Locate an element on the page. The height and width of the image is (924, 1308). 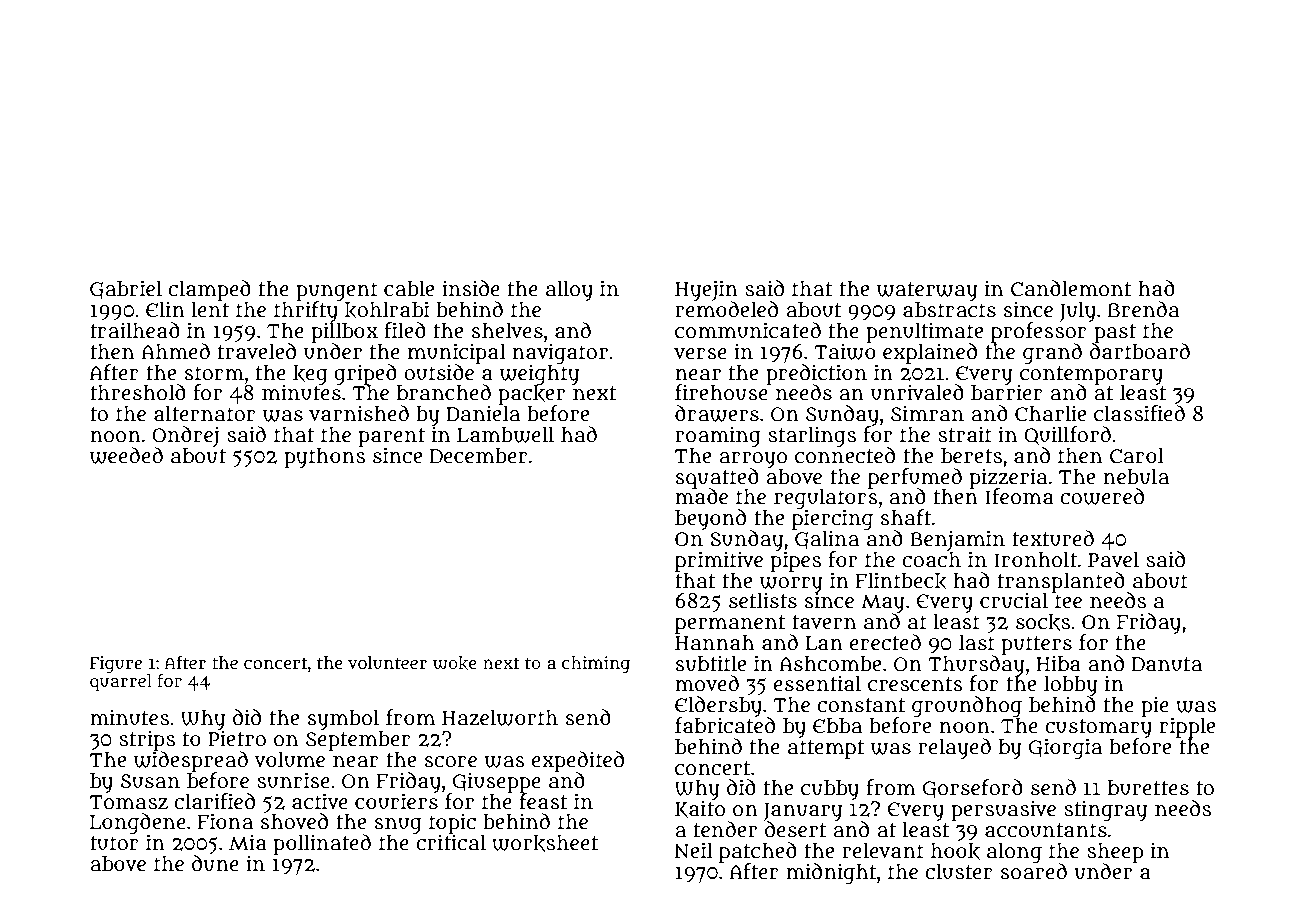
berets is located at coordinates (971, 456).
